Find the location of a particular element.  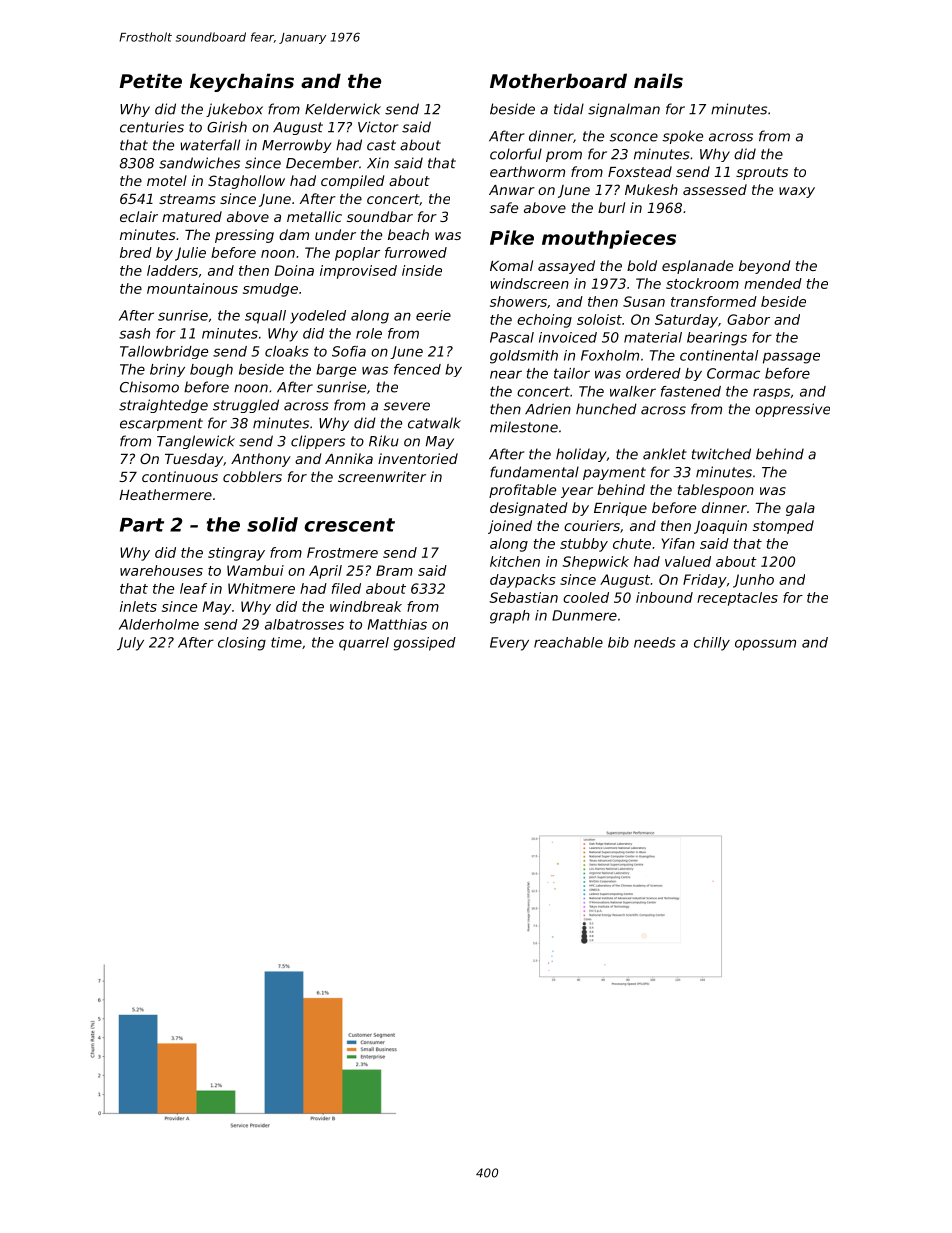

inbound is located at coordinates (664, 597).
